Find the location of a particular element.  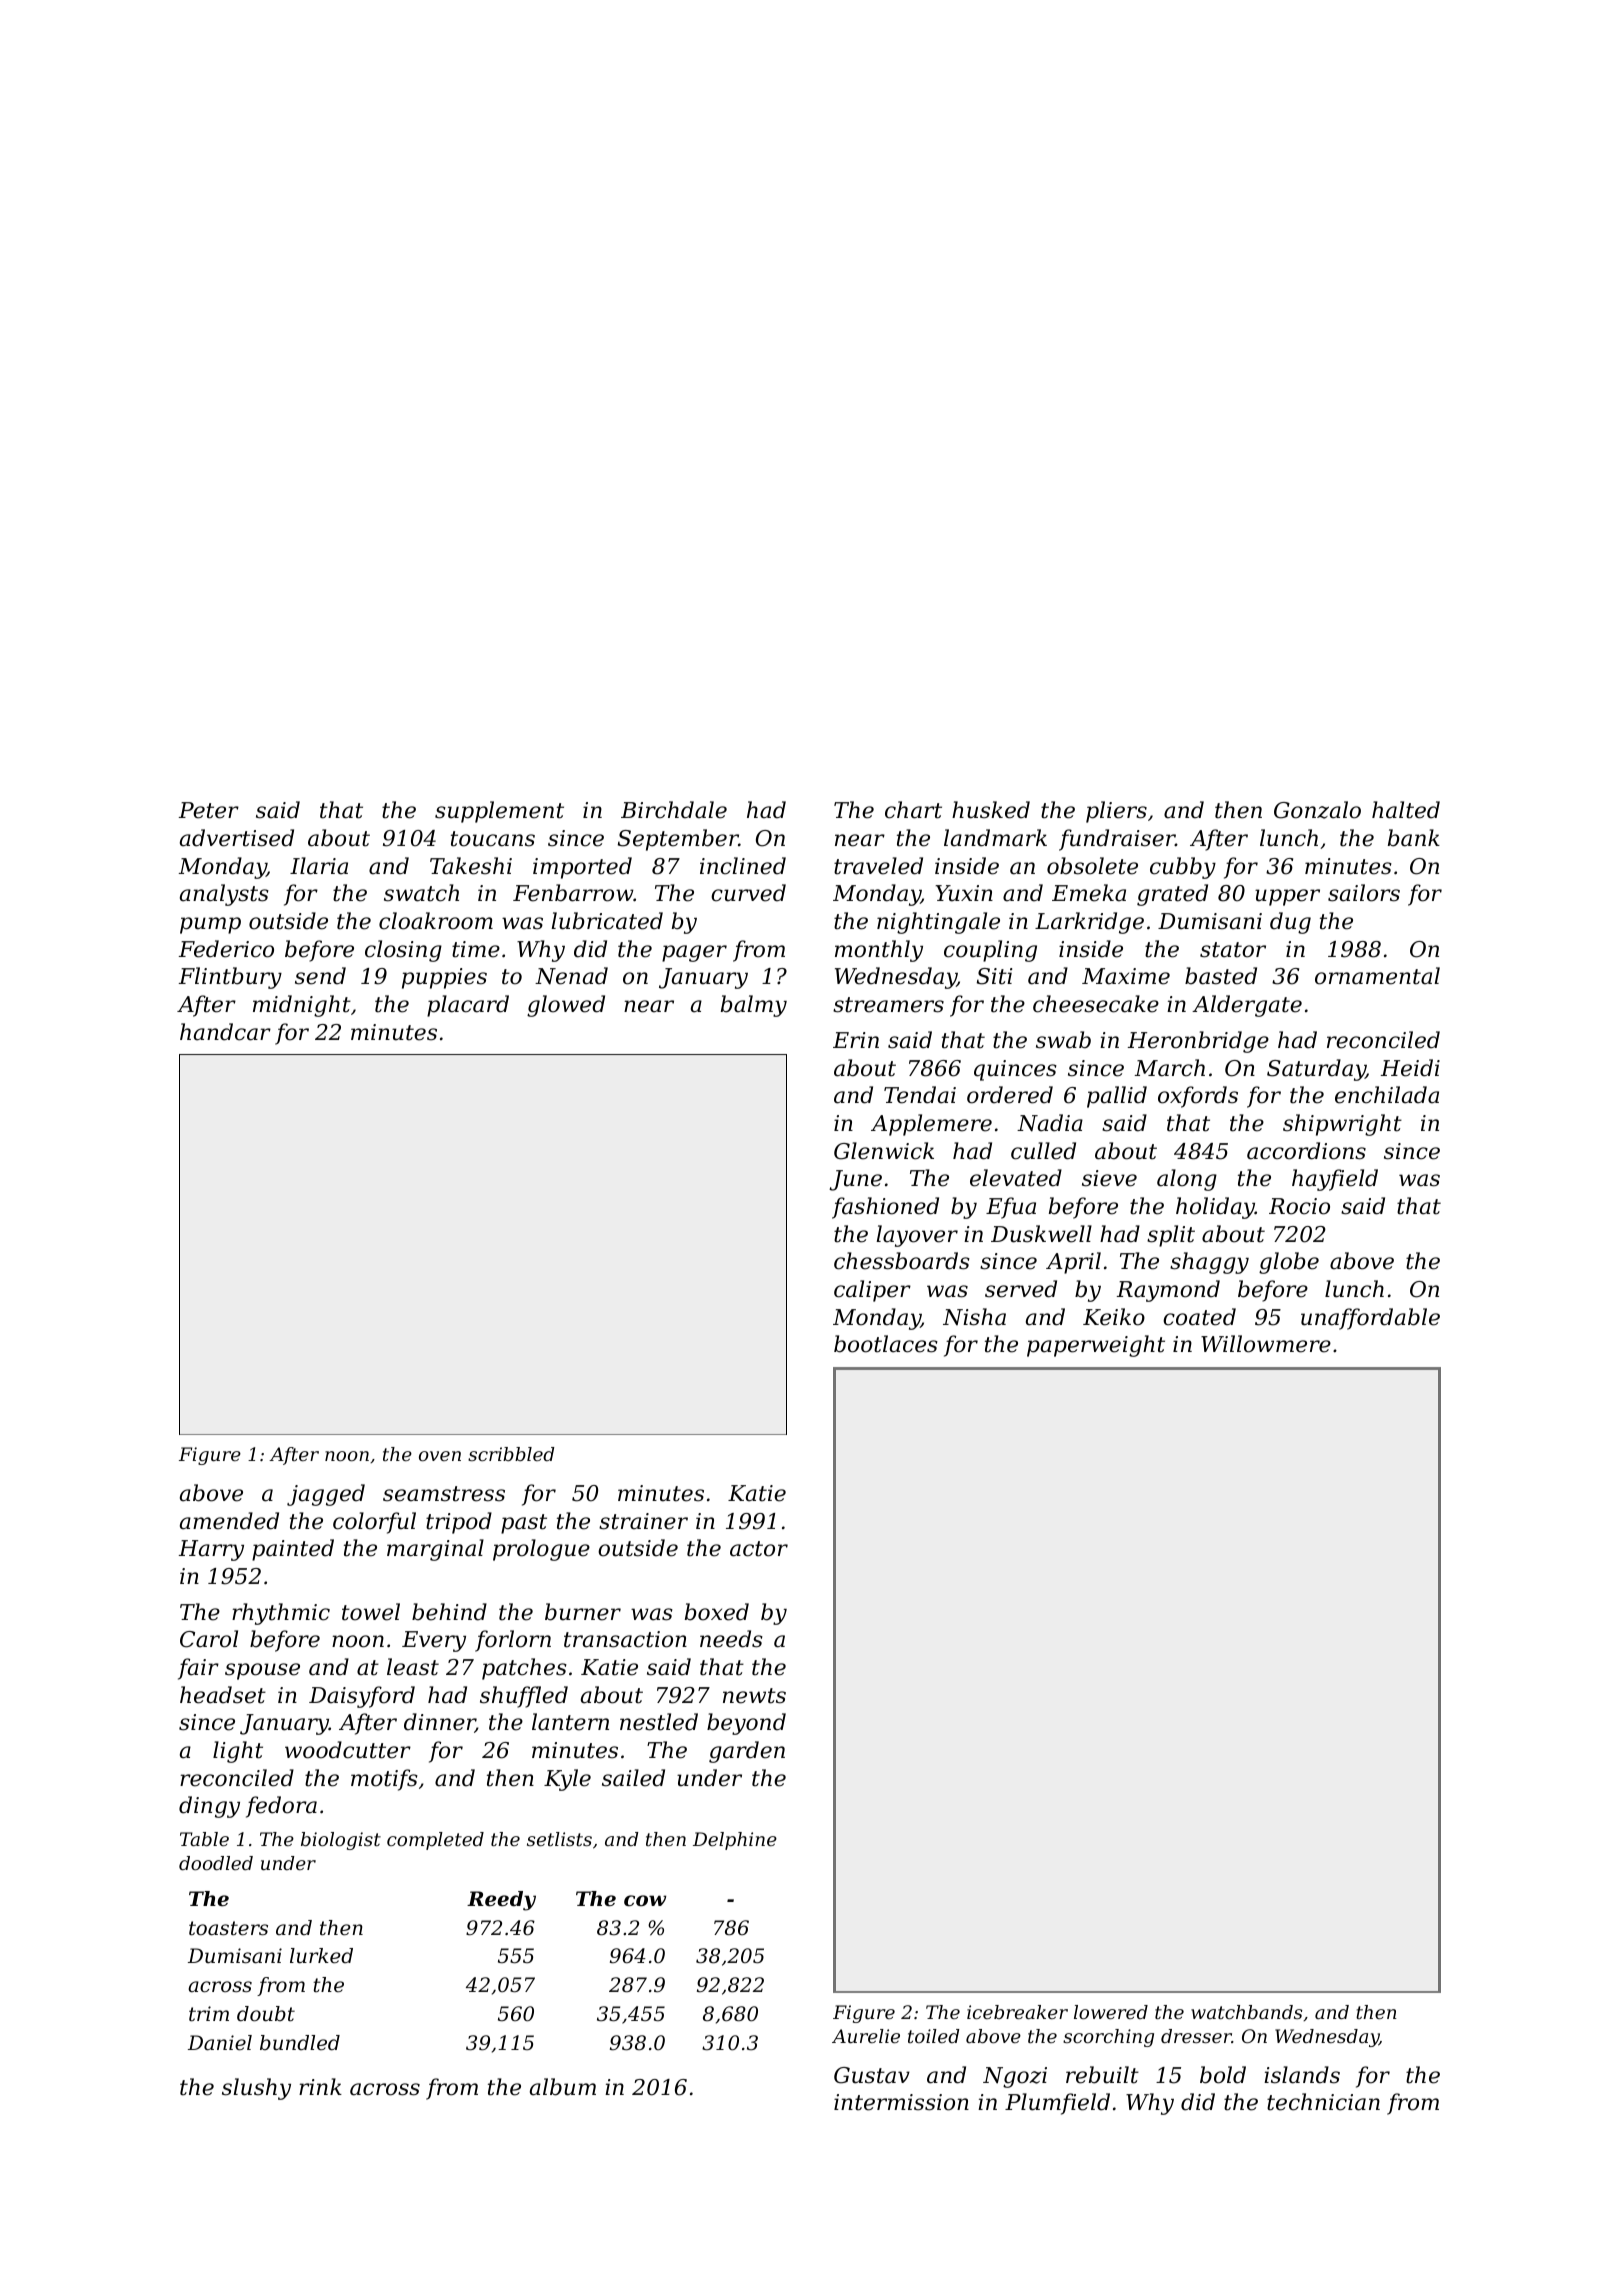

swab is located at coordinates (1063, 1040).
